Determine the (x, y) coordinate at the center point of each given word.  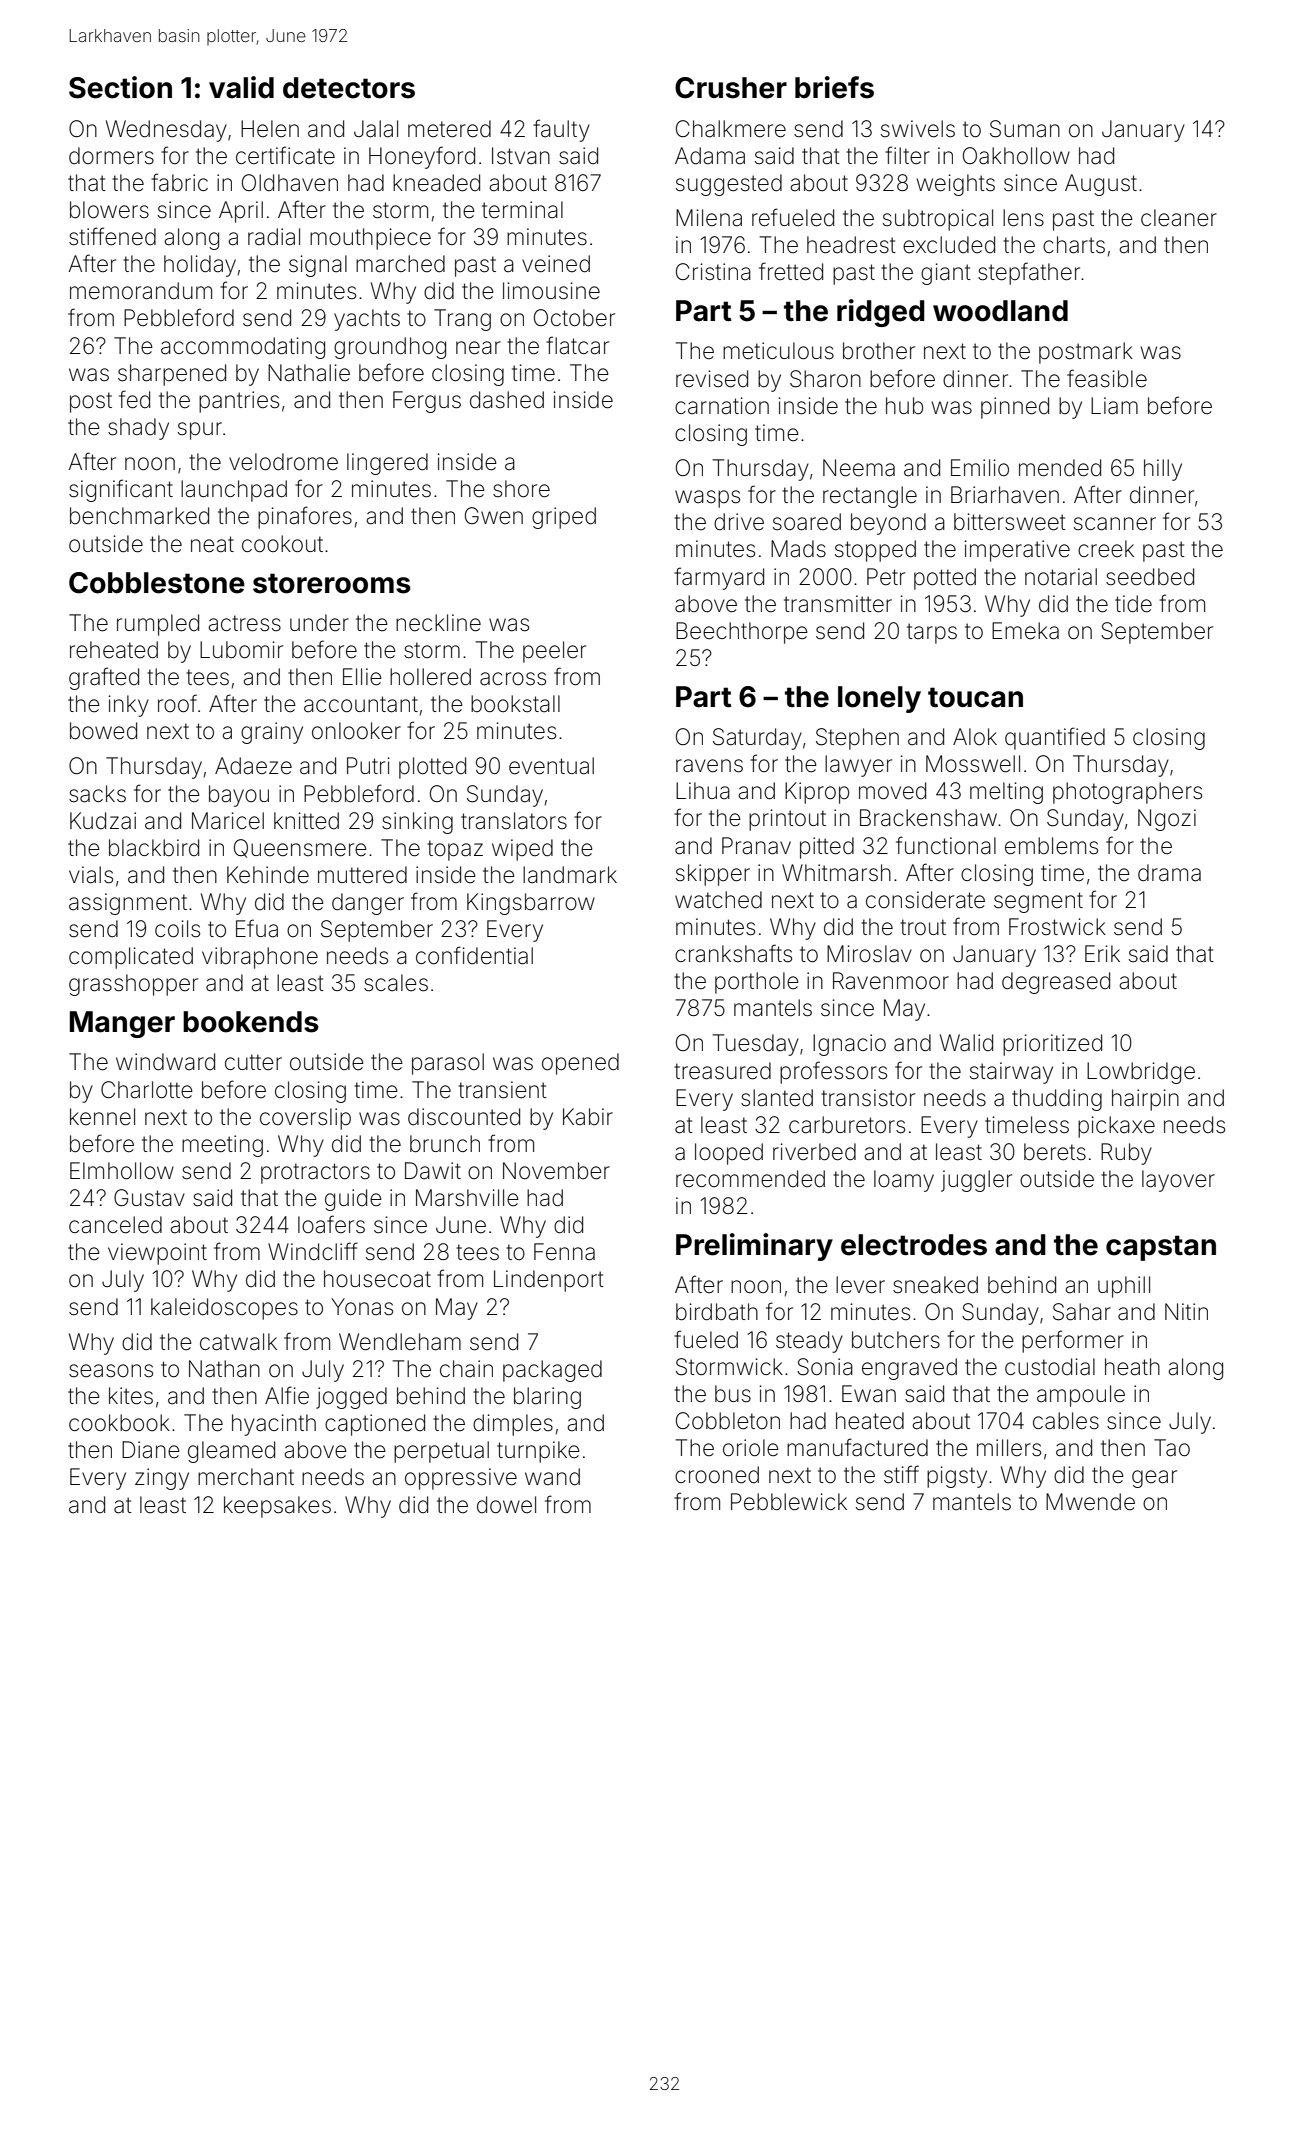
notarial (1061, 577)
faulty (561, 130)
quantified (1055, 738)
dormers (111, 156)
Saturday (757, 739)
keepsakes (277, 1507)
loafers (331, 1224)
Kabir (588, 1117)
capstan (1161, 1248)
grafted (104, 678)
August (1101, 185)
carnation (722, 406)
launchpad (234, 491)
